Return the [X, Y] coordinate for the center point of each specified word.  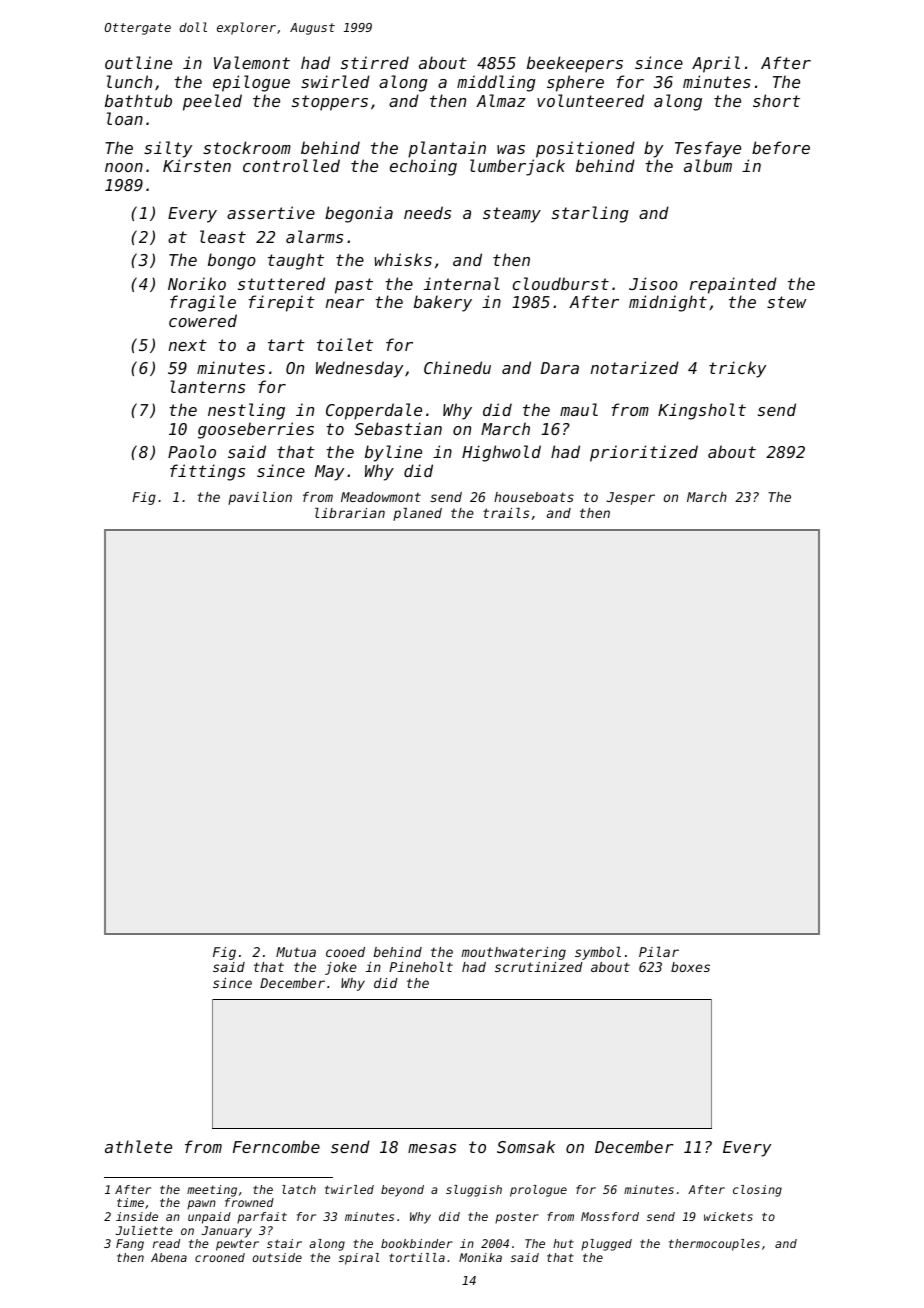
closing [757, 1191]
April [716, 64]
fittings [207, 472]
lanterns [207, 386]
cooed [345, 952]
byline [393, 453]
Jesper [631, 498]
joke [341, 968]
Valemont [252, 62]
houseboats [534, 497]
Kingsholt [702, 411]
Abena [169, 1257]
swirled [335, 81]
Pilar [659, 952]
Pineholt [421, 967]
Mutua [296, 952]
